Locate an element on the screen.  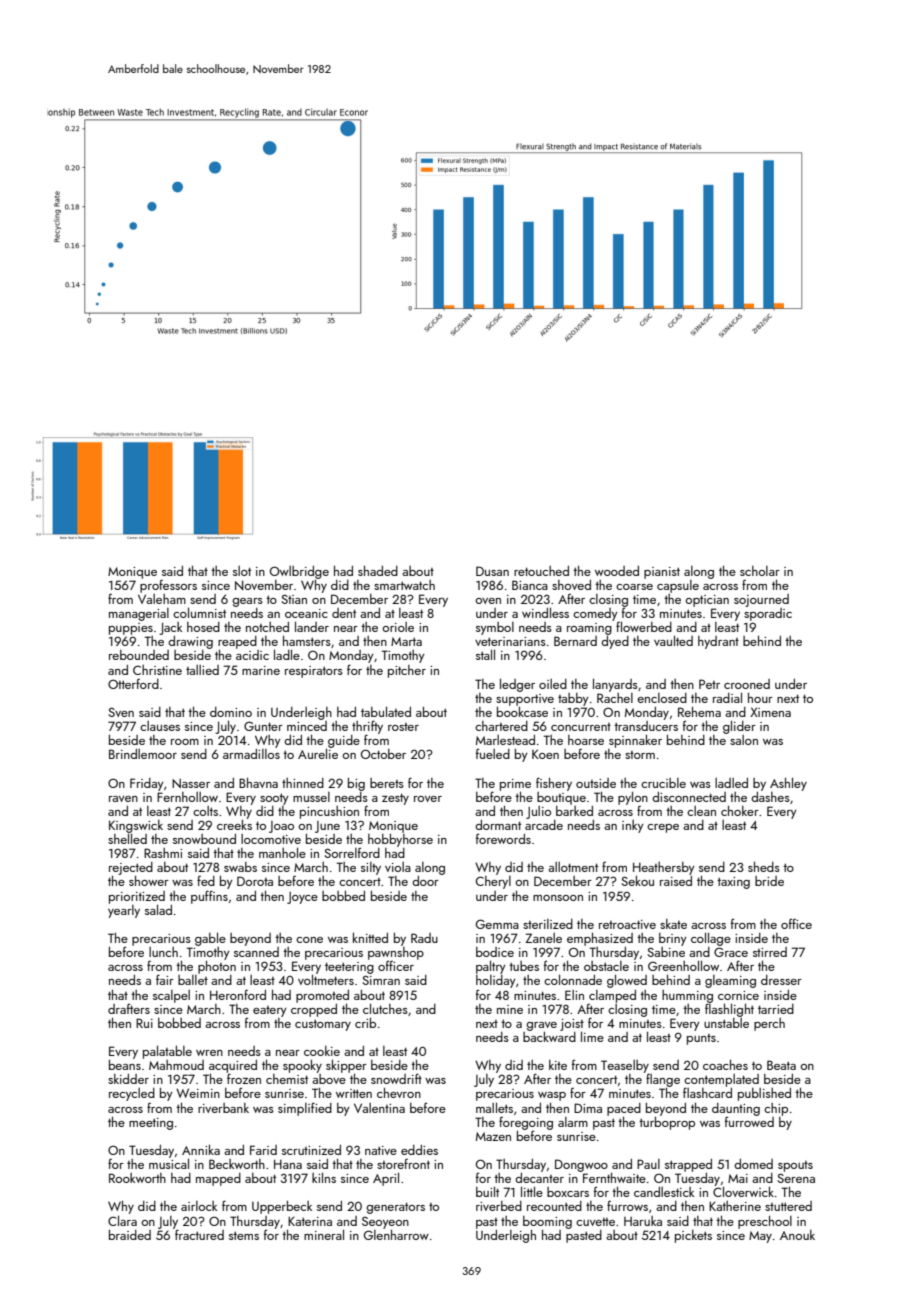
stems is located at coordinates (244, 1236).
